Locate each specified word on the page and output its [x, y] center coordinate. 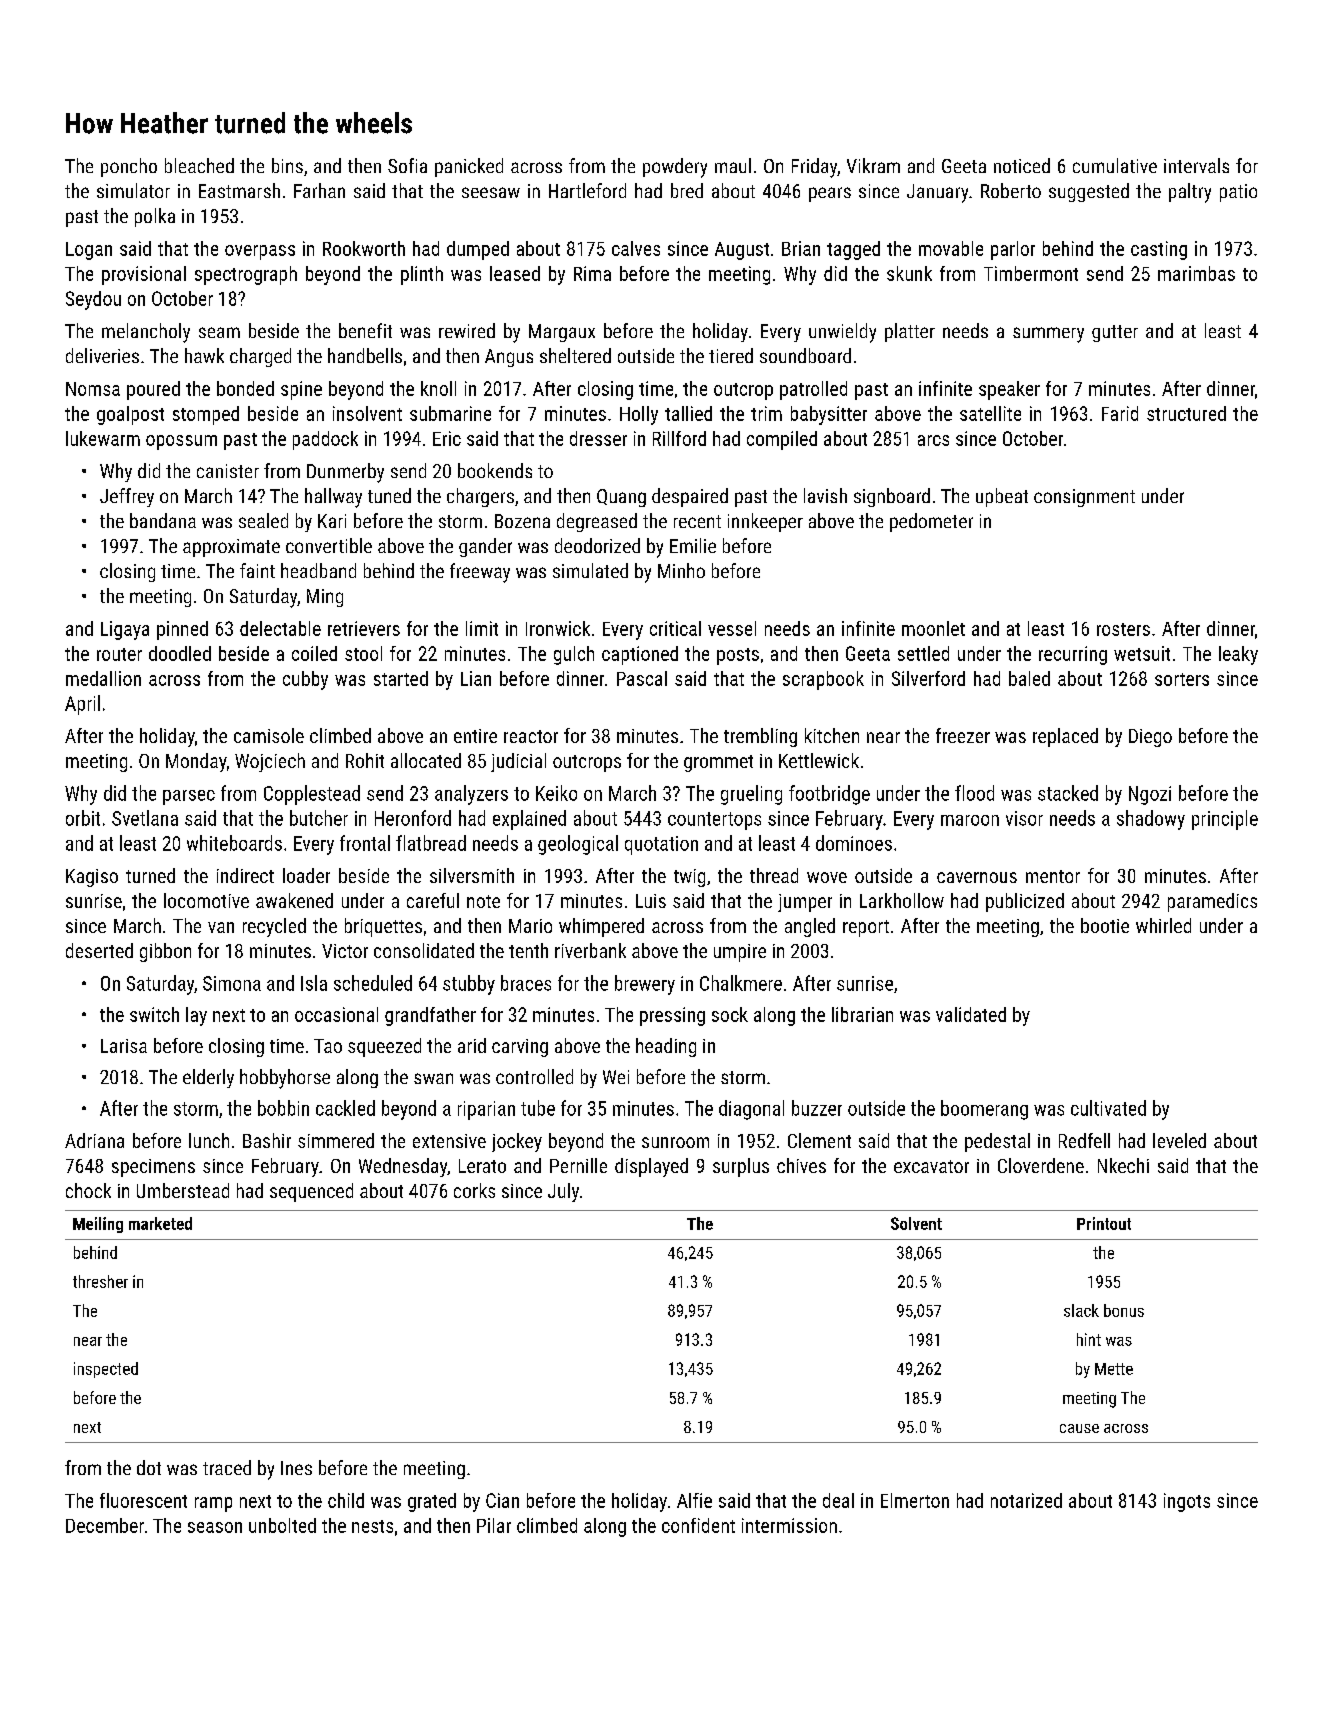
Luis [651, 901]
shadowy [1151, 820]
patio [1238, 193]
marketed [160, 1223]
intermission [789, 1525]
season [215, 1527]
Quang [621, 498]
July [563, 1192]
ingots [1187, 1502]
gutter [1115, 333]
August [742, 251]
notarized [1026, 1500]
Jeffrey [127, 497]
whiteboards [234, 843]
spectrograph [246, 275]
